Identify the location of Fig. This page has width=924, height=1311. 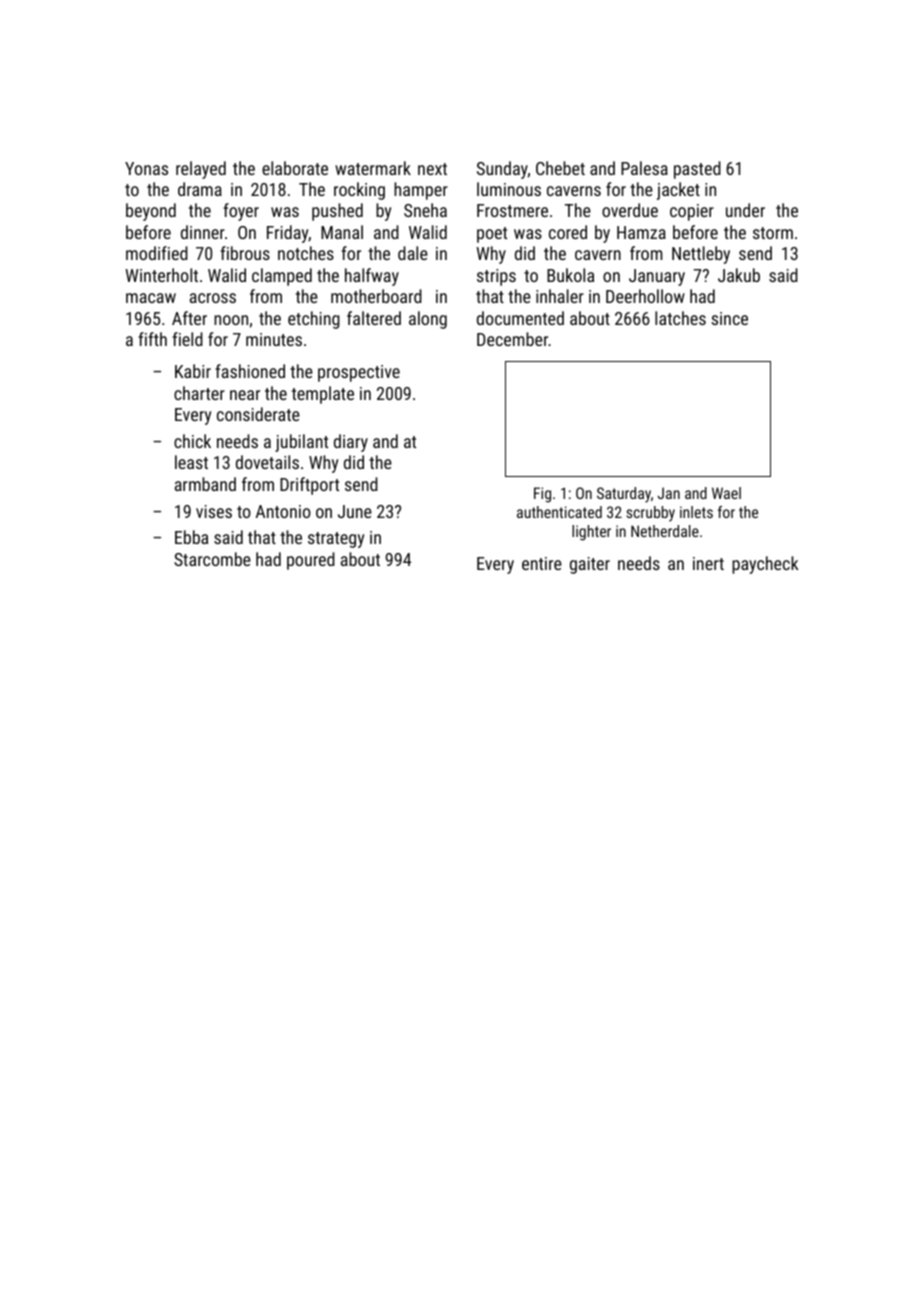
(542, 495).
